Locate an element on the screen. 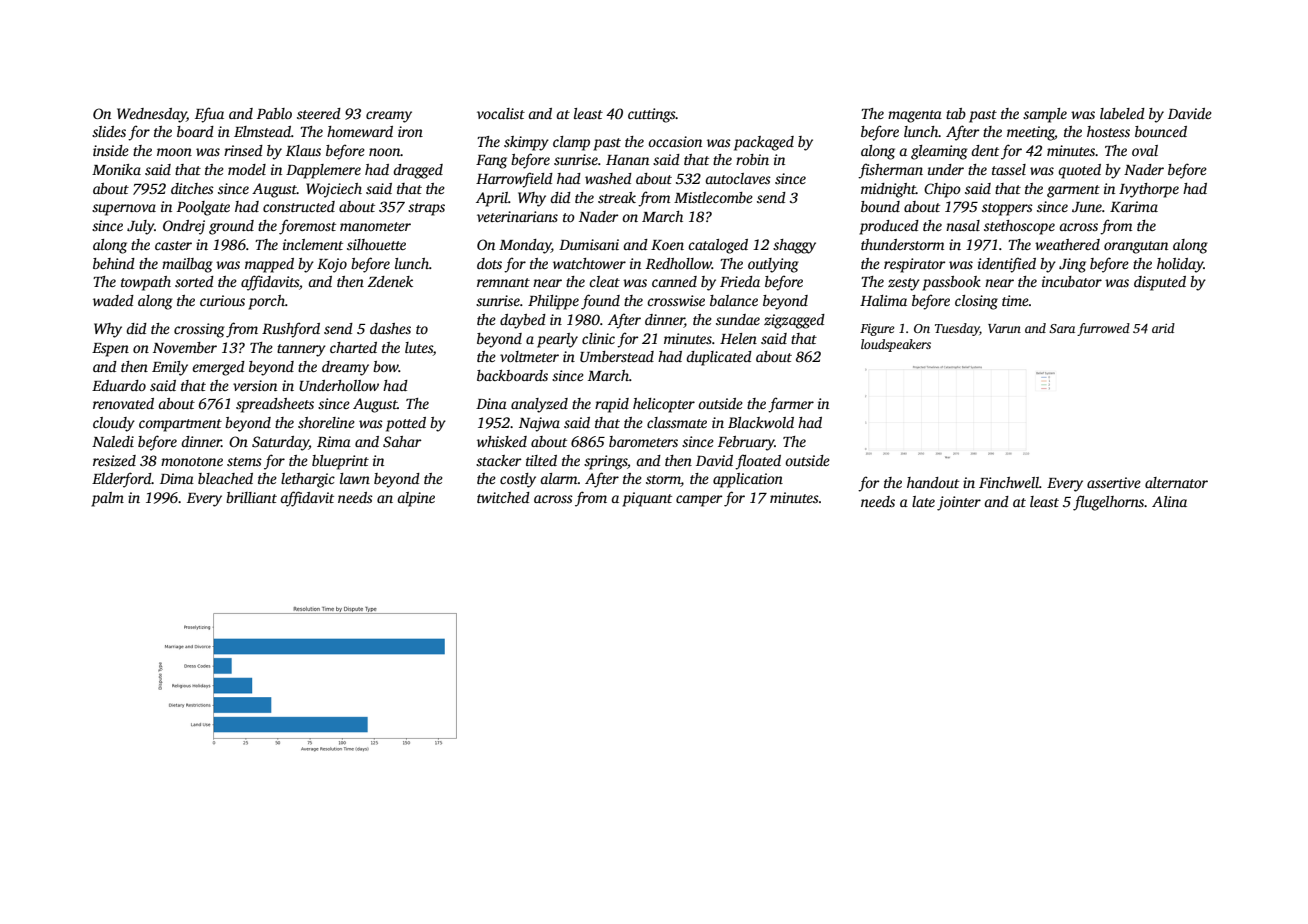 The height and width of the screenshot is (924, 1308). cuttings is located at coordinates (652, 115).
